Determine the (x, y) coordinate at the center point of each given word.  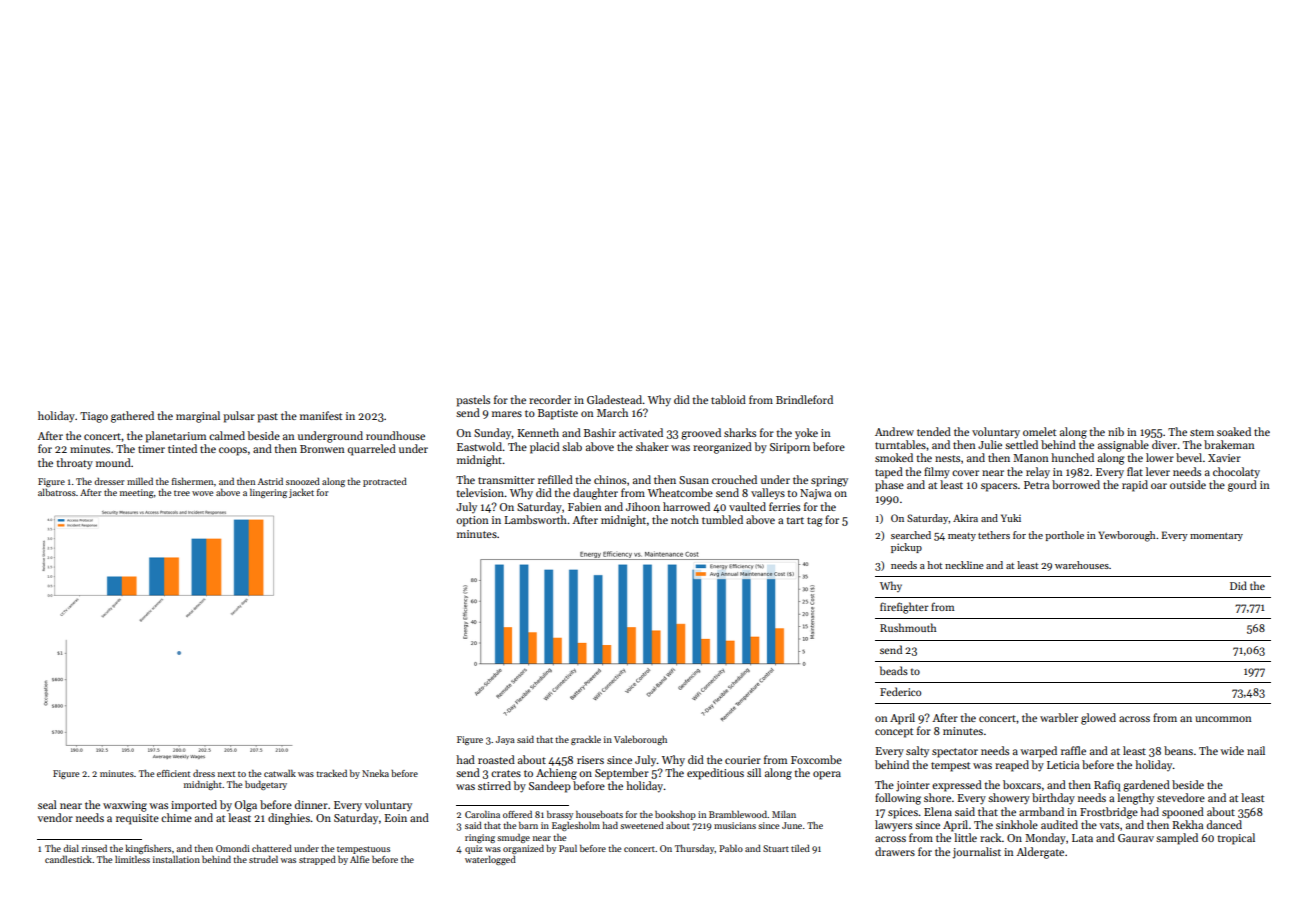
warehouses (1082, 565)
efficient (173, 773)
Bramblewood (738, 814)
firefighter (904, 608)
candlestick (68, 859)
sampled (1177, 839)
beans (1178, 750)
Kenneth (538, 432)
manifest (321, 415)
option (472, 521)
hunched (1072, 457)
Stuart (776, 848)
